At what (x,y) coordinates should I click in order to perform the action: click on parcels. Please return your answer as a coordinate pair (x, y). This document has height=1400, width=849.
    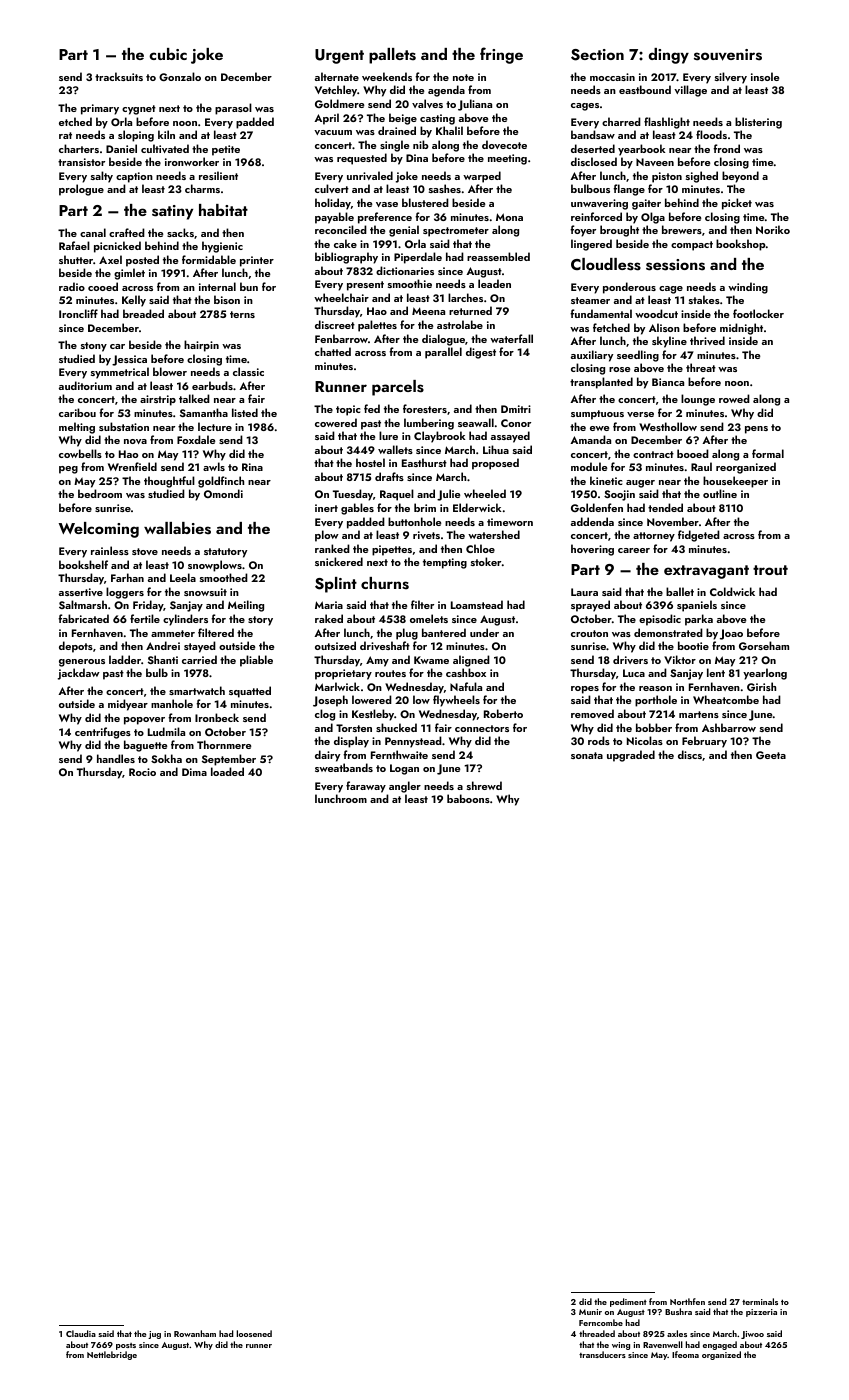
    Looking at the image, I should click on (398, 388).
